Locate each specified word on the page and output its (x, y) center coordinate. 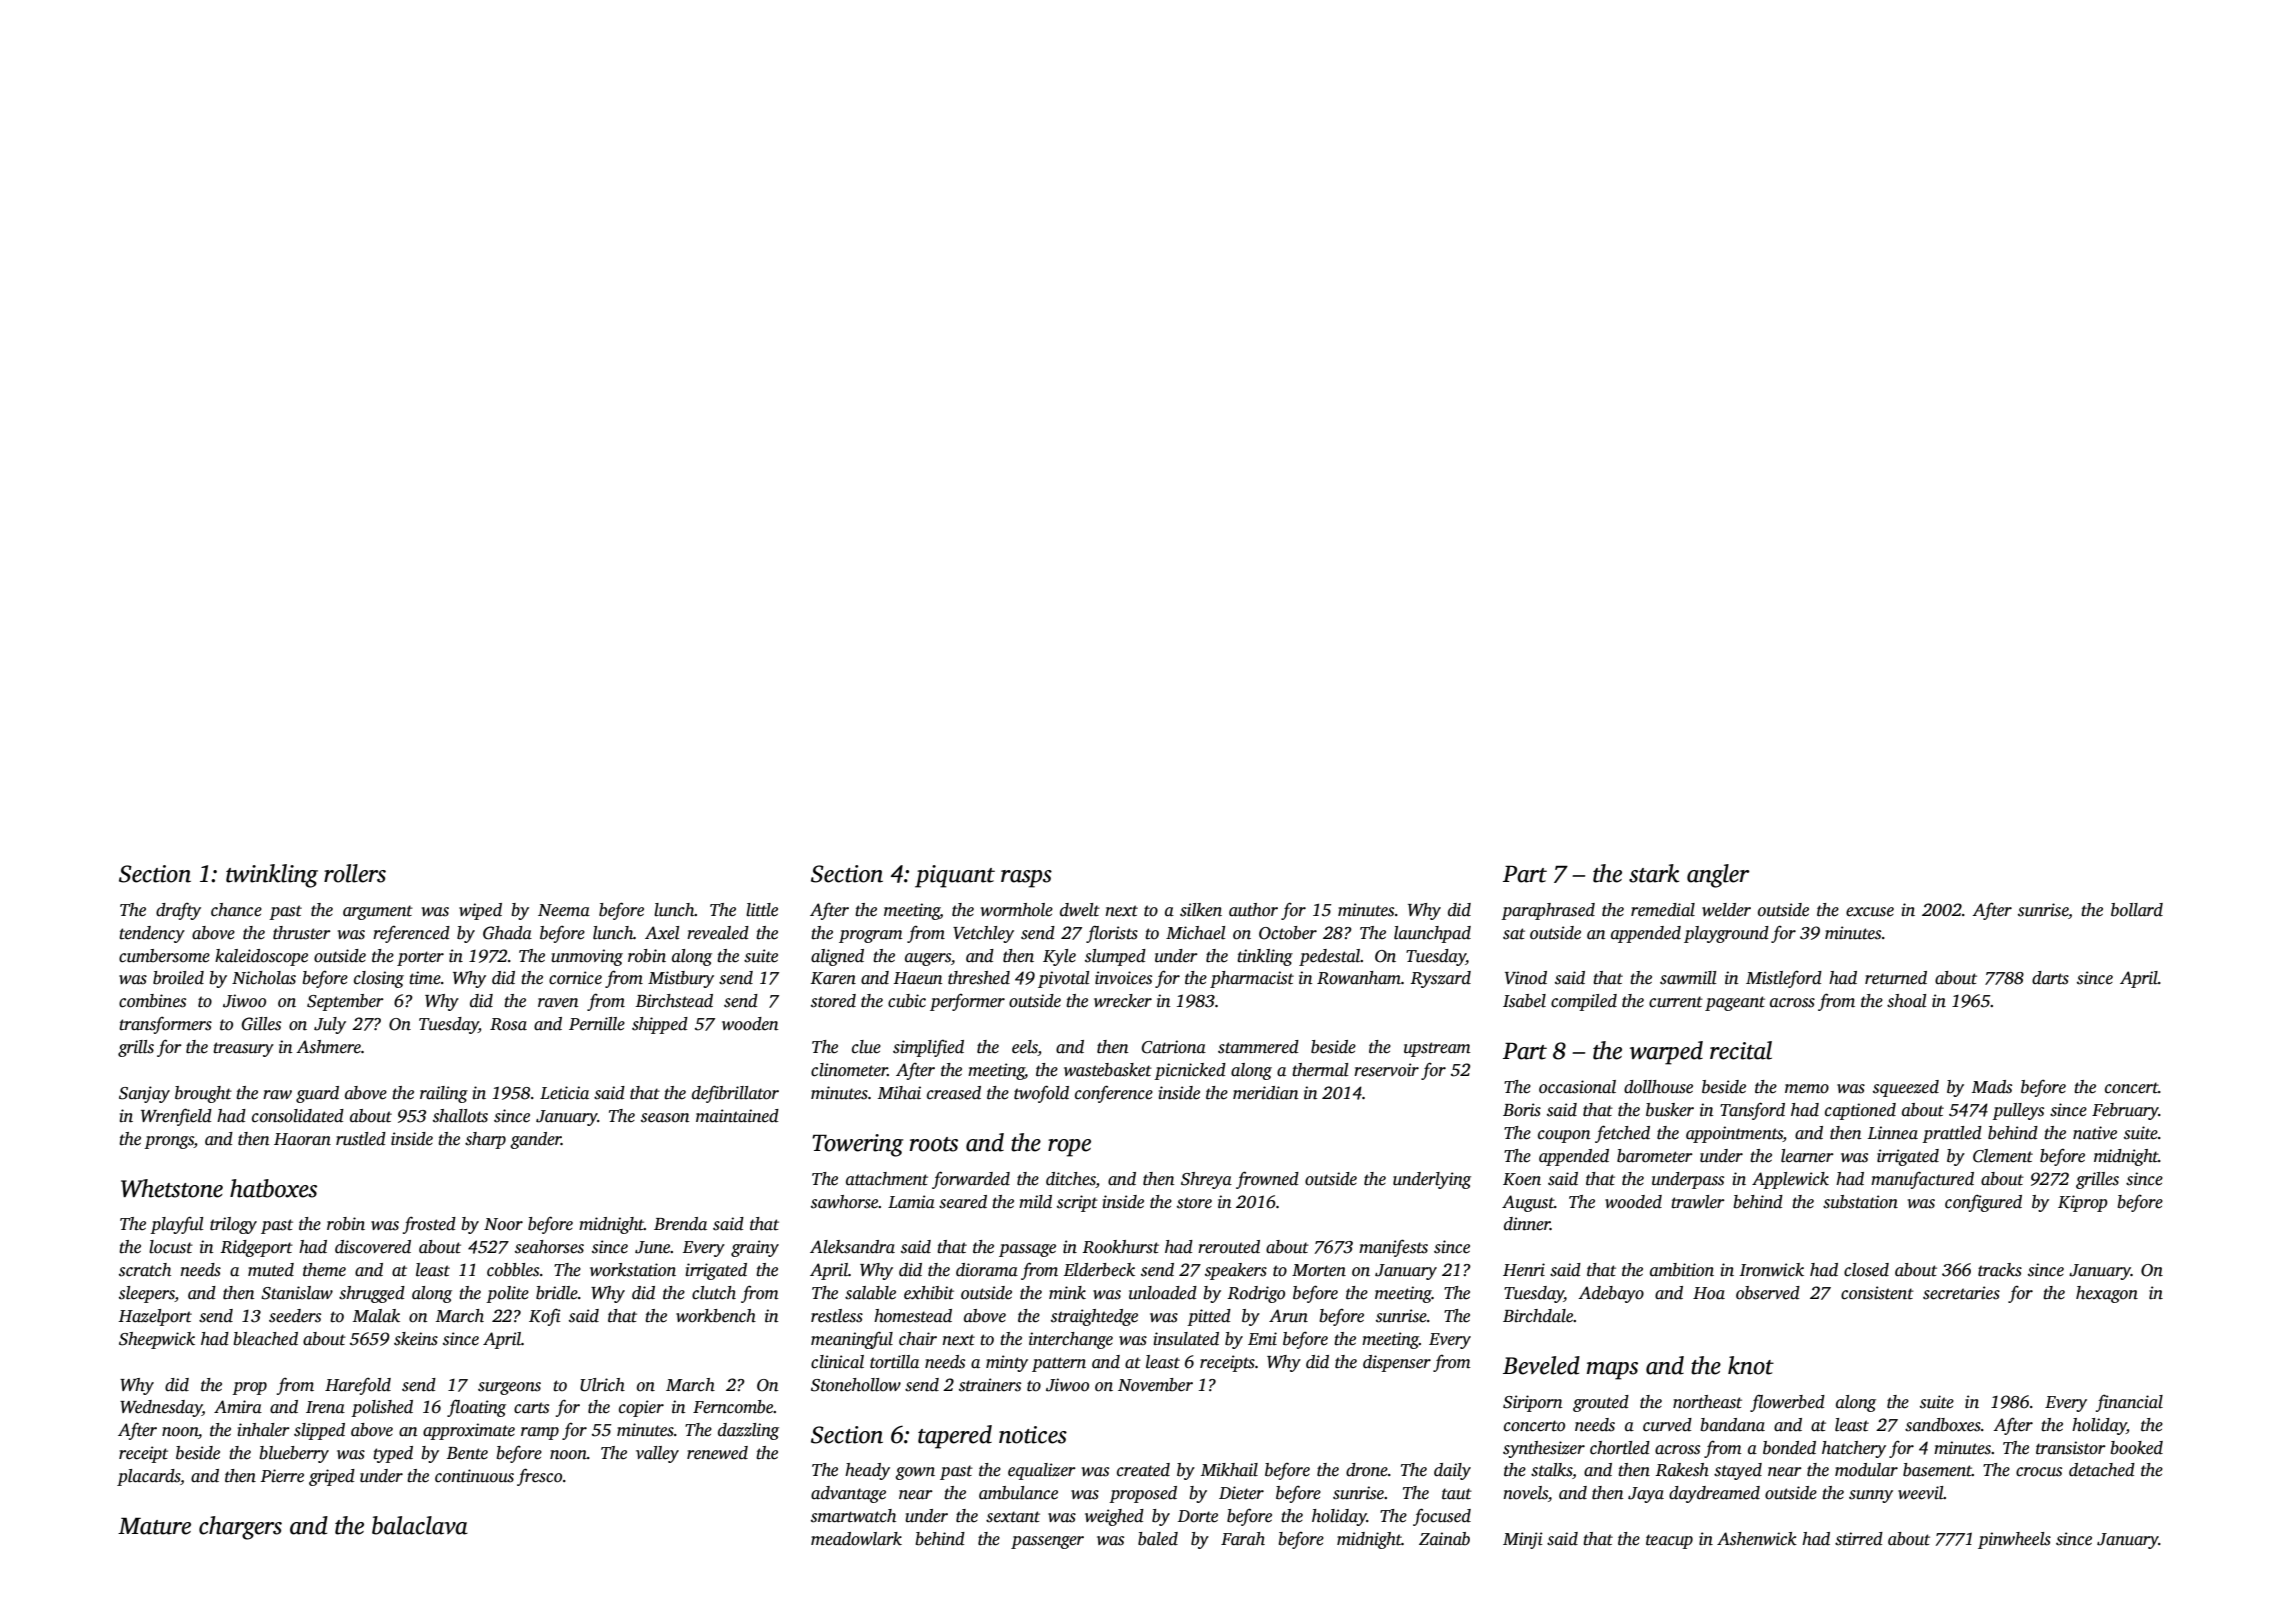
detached (2102, 1470)
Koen (1522, 1179)
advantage (848, 1494)
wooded (1633, 1202)
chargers (240, 1528)
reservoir (1386, 1070)
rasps (1026, 879)
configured (1983, 1203)
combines (152, 1001)
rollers (355, 873)
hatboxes (273, 1188)
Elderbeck (1099, 1270)
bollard (2137, 910)
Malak (376, 1316)
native (2095, 1133)
